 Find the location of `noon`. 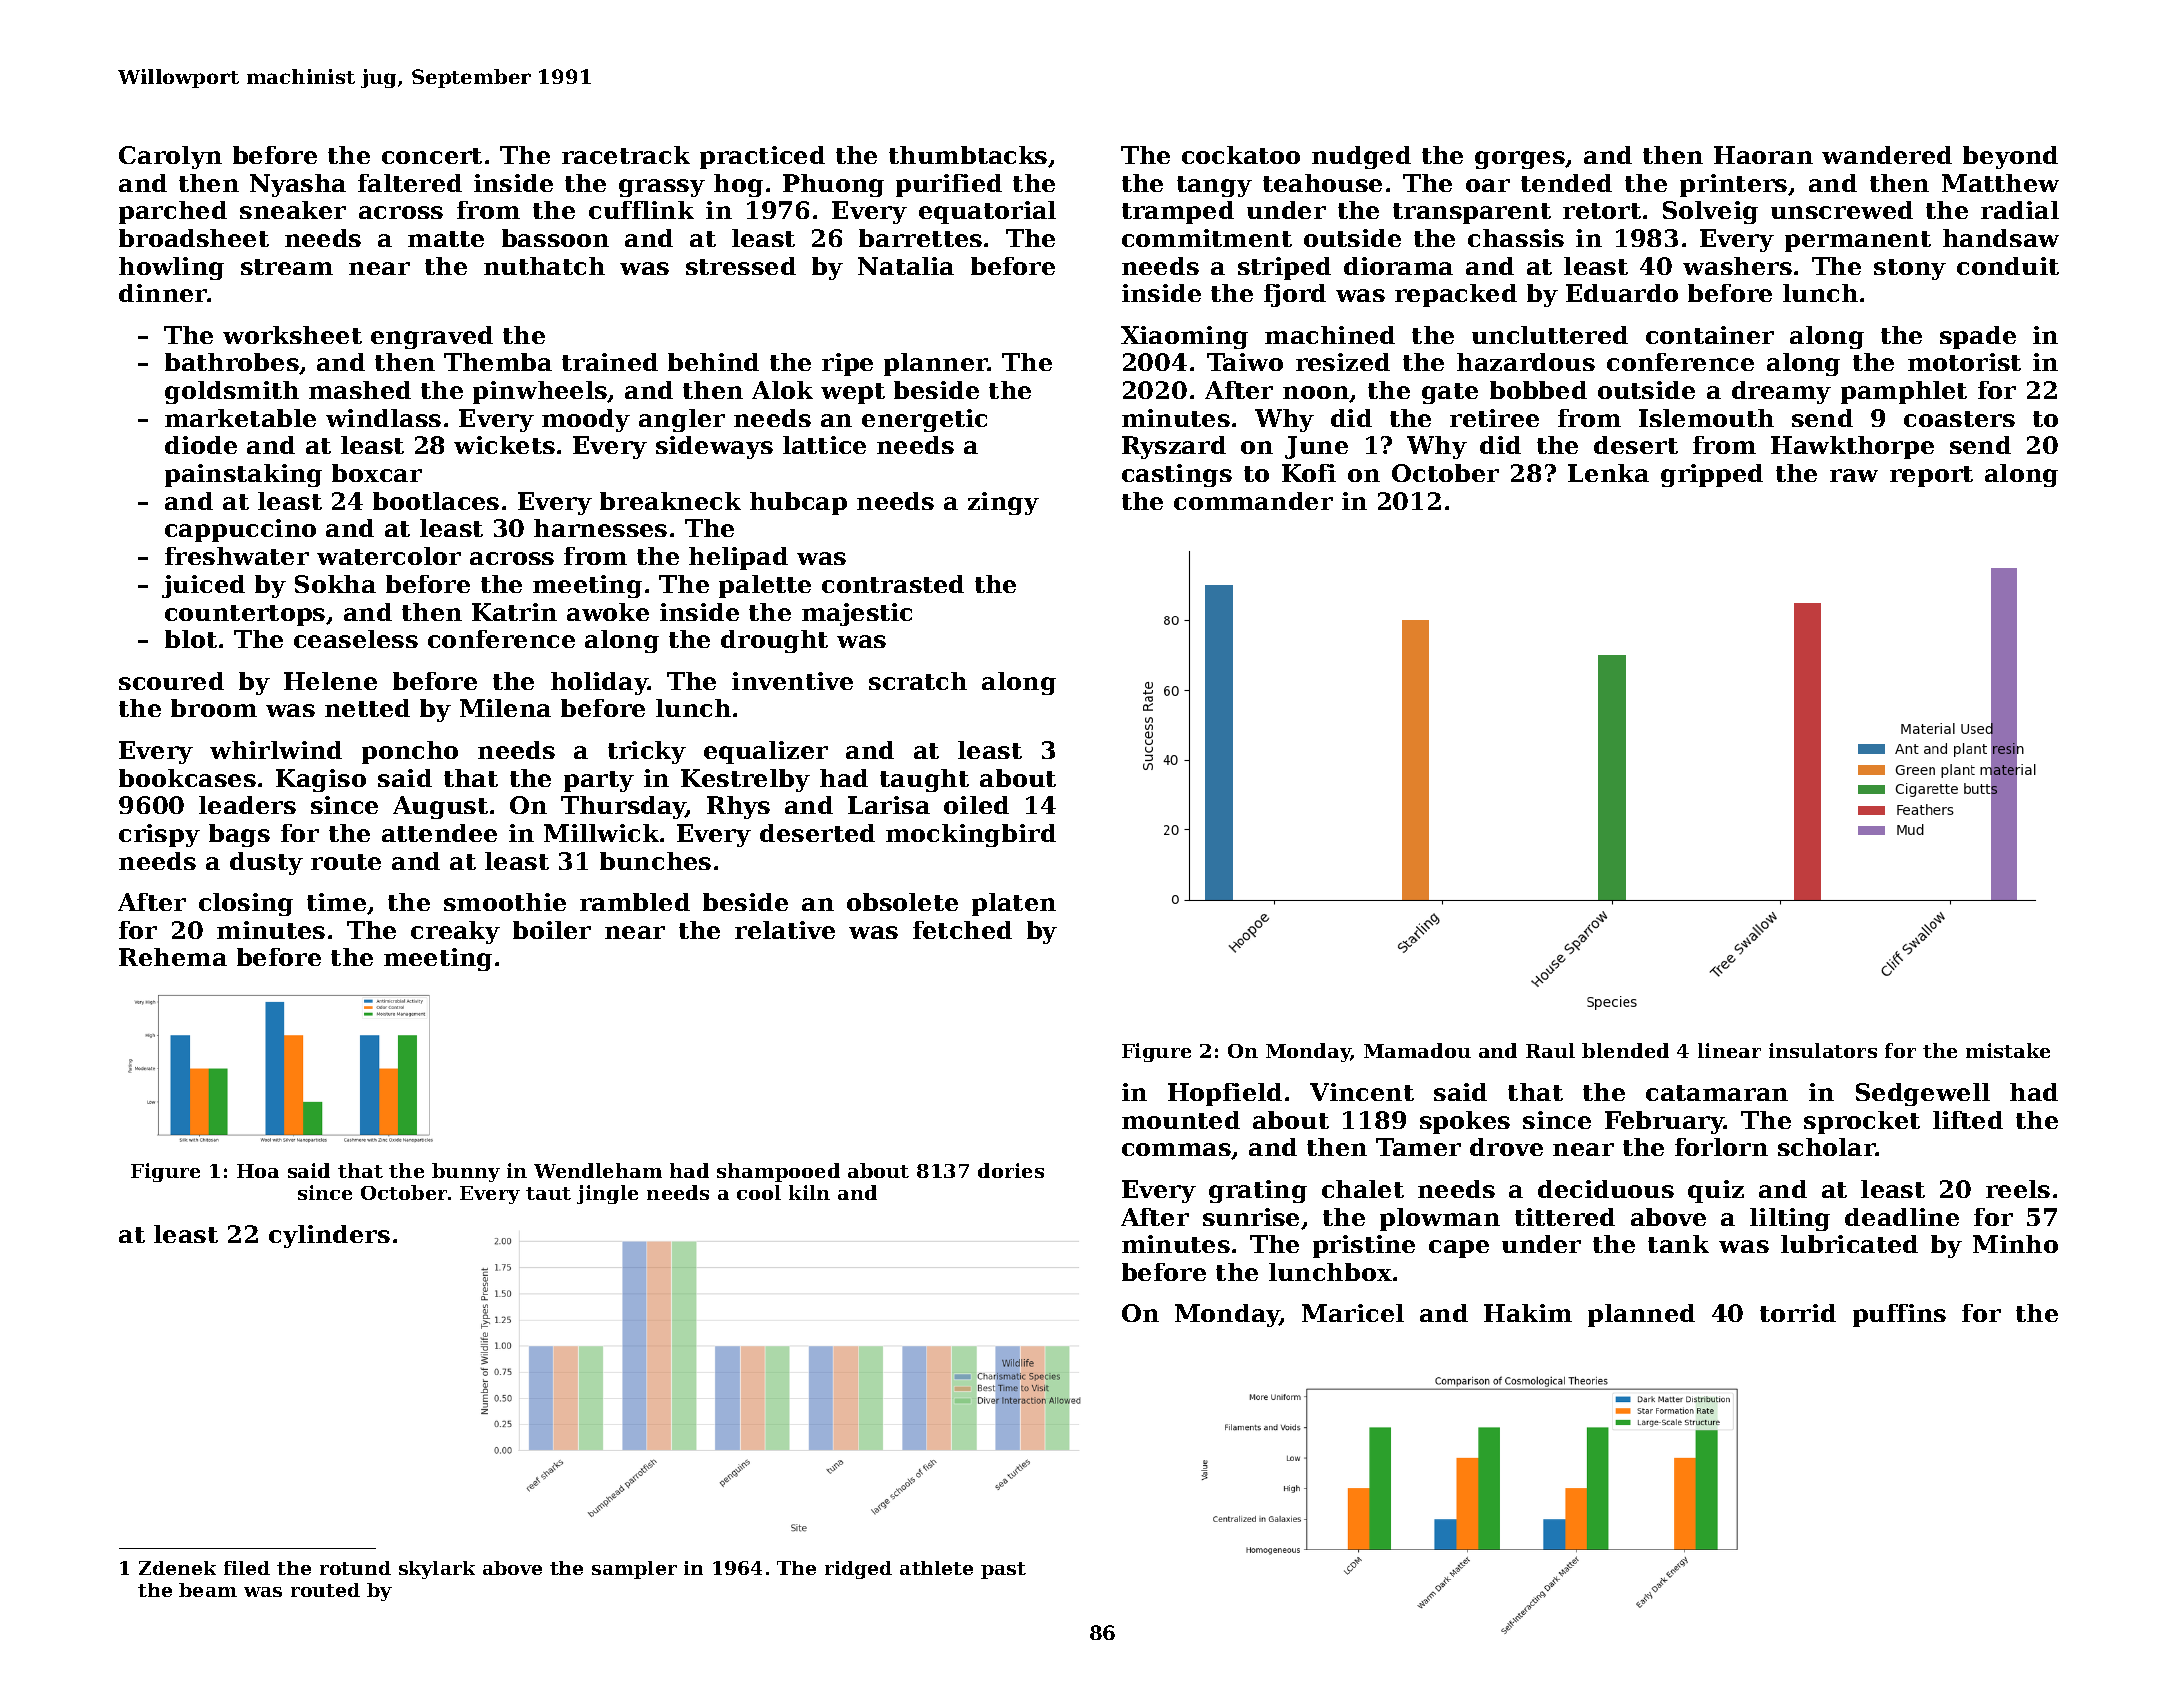

noon is located at coordinates (1316, 394).
